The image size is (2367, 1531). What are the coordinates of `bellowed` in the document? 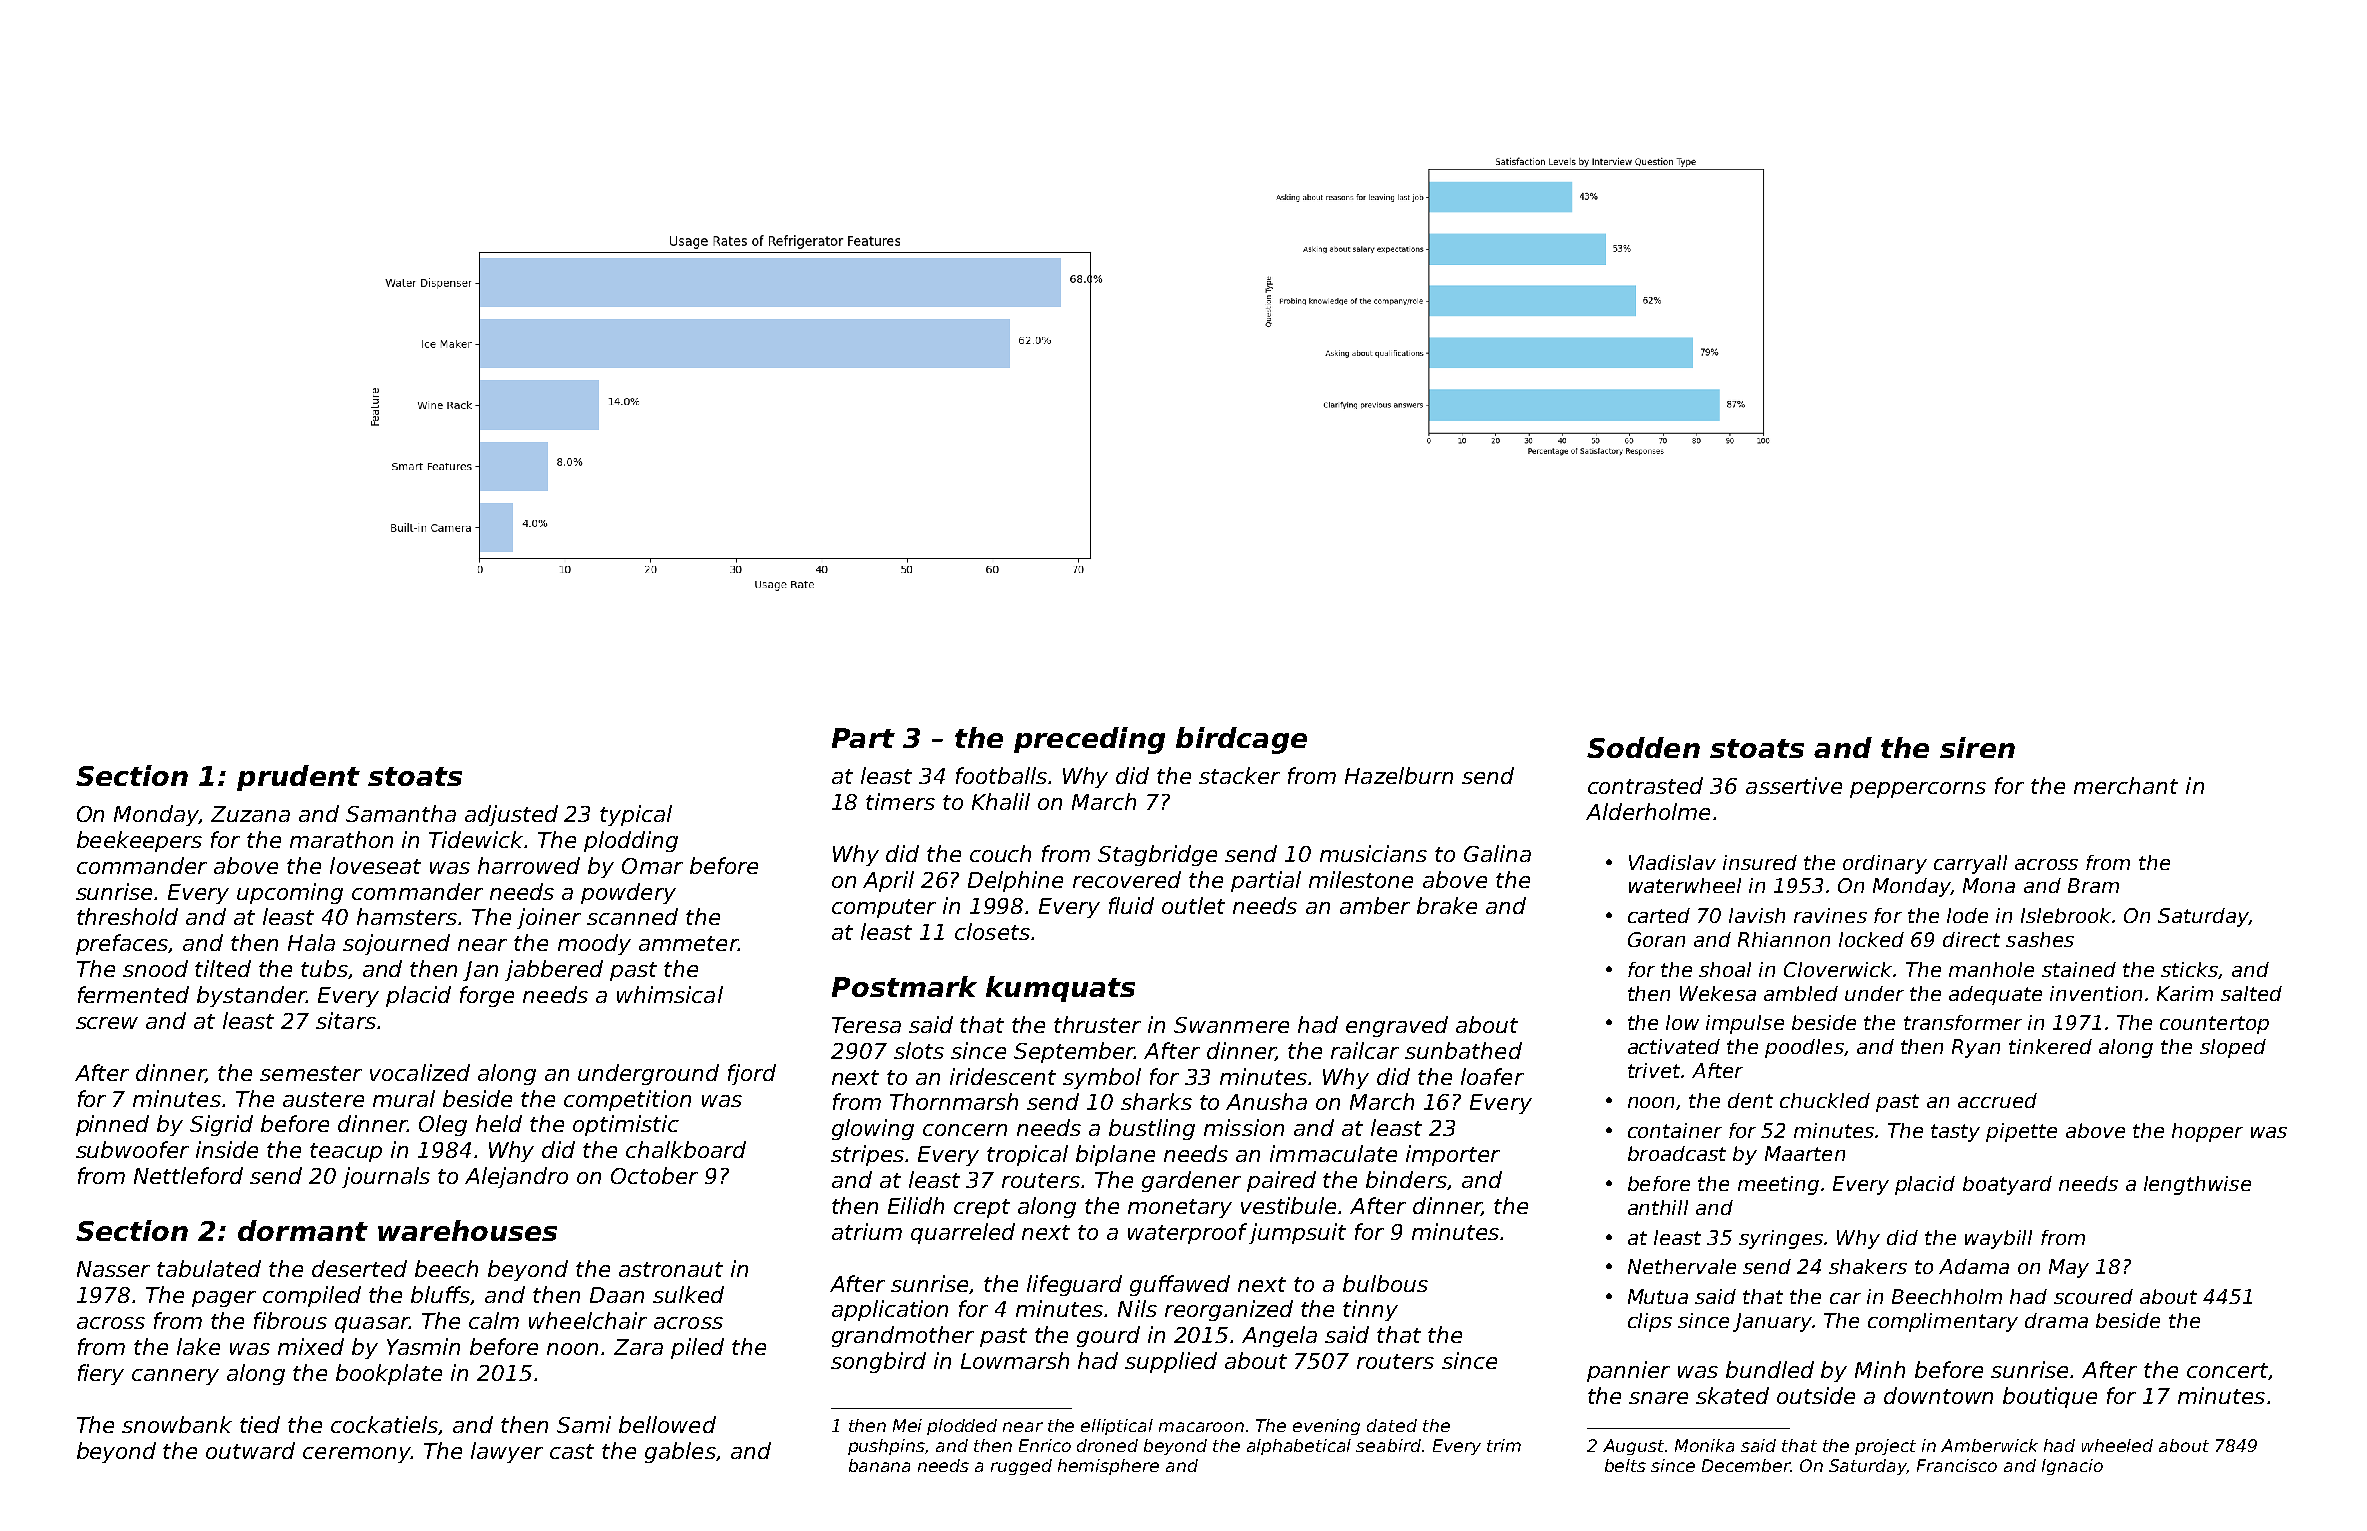 It's located at (667, 1424).
